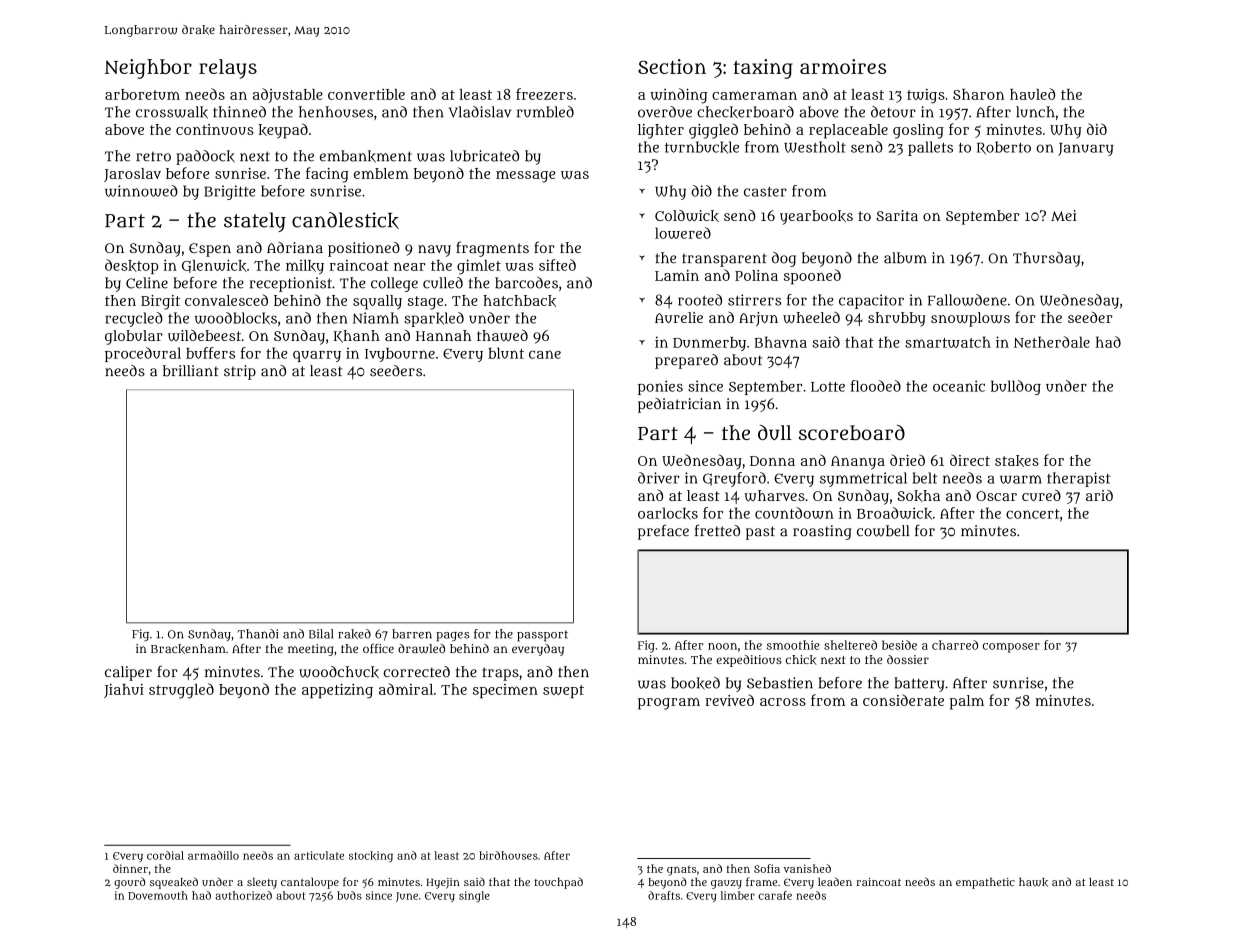 The image size is (1233, 952). Describe the element at coordinates (205, 157) in the page. I see `paddock` at that location.
